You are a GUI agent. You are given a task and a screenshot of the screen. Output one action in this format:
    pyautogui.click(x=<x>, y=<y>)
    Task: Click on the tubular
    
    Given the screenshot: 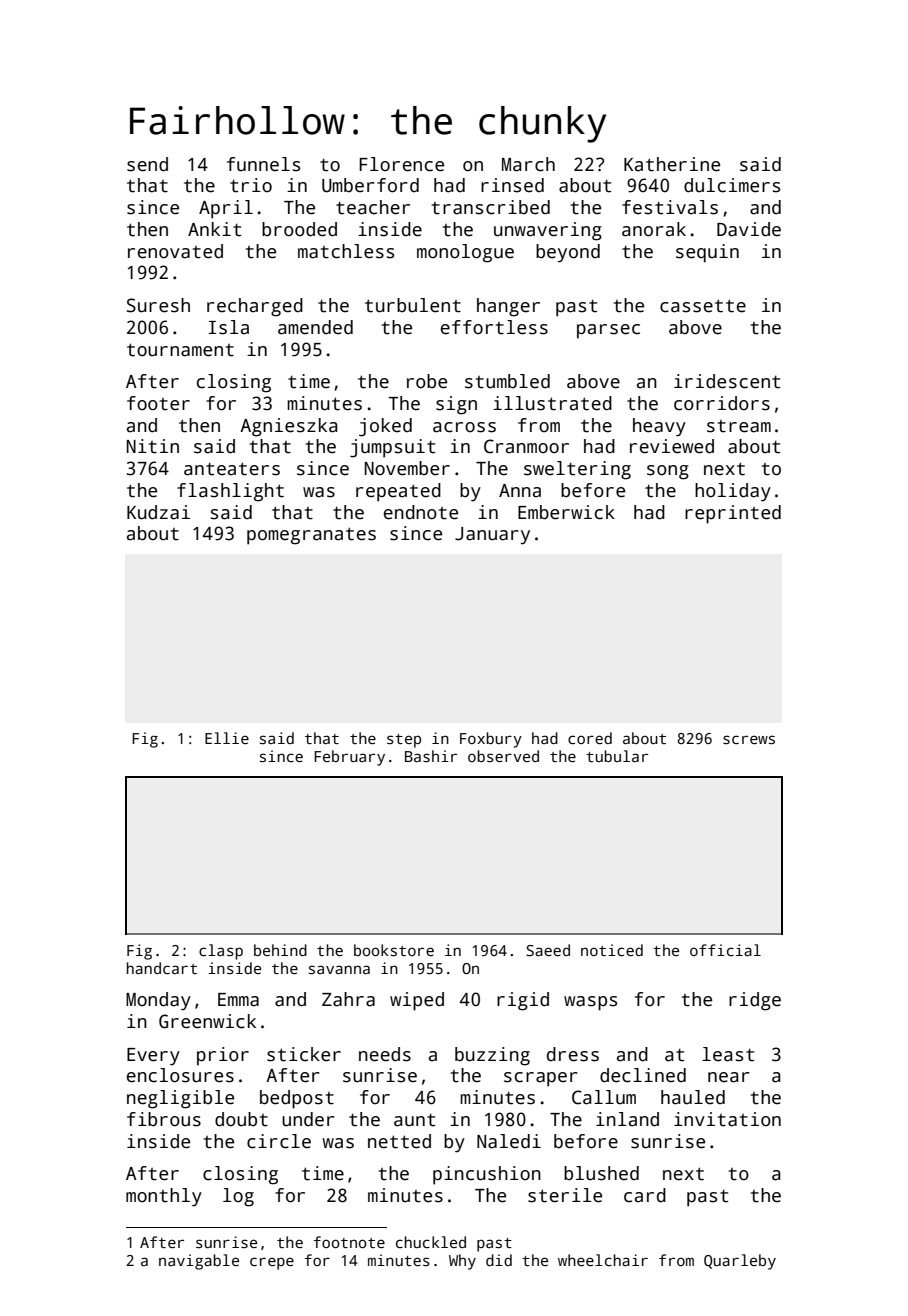 What is the action you would take?
    pyautogui.click(x=617, y=756)
